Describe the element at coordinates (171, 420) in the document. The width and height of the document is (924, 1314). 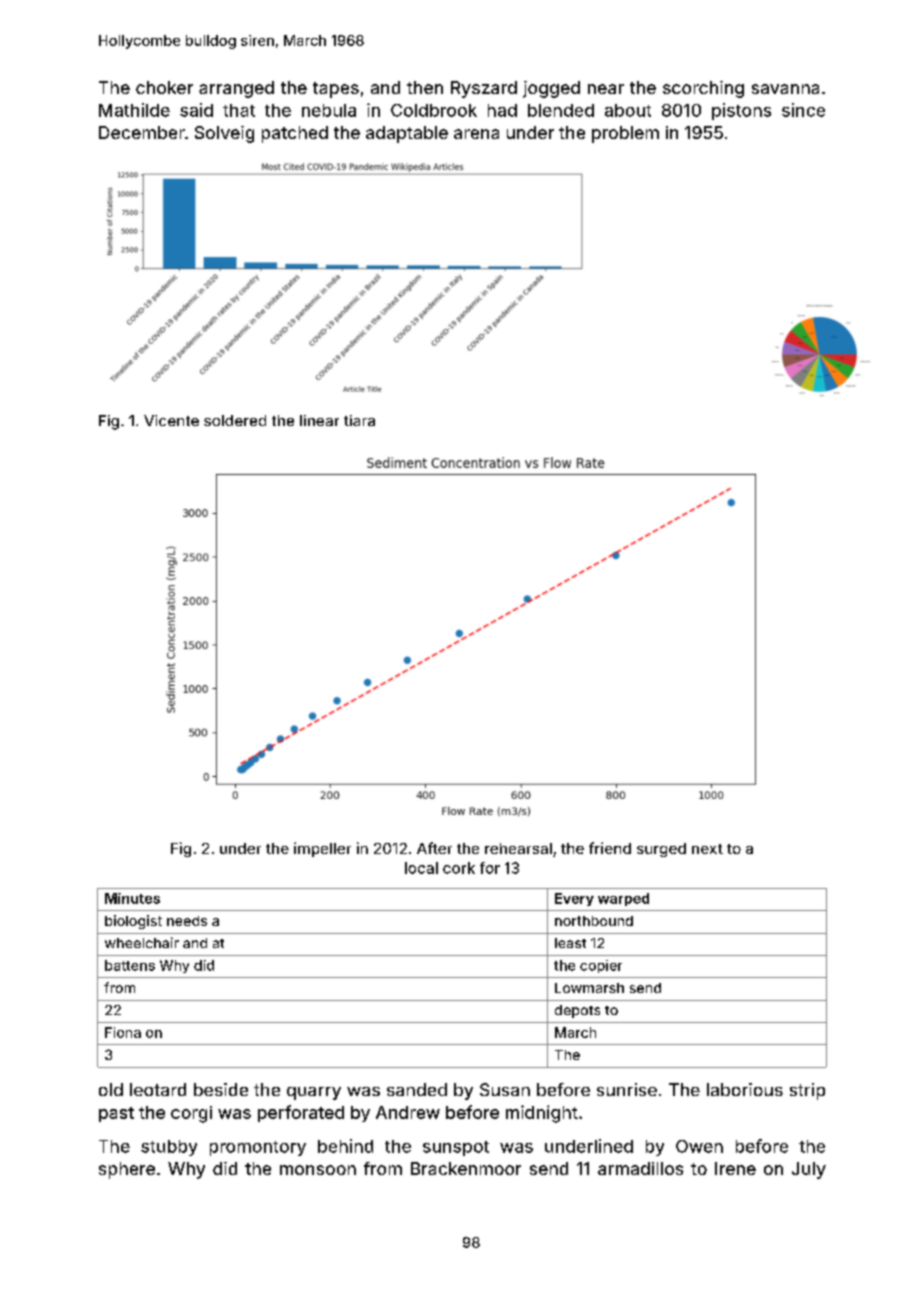
I see `Vicente` at that location.
